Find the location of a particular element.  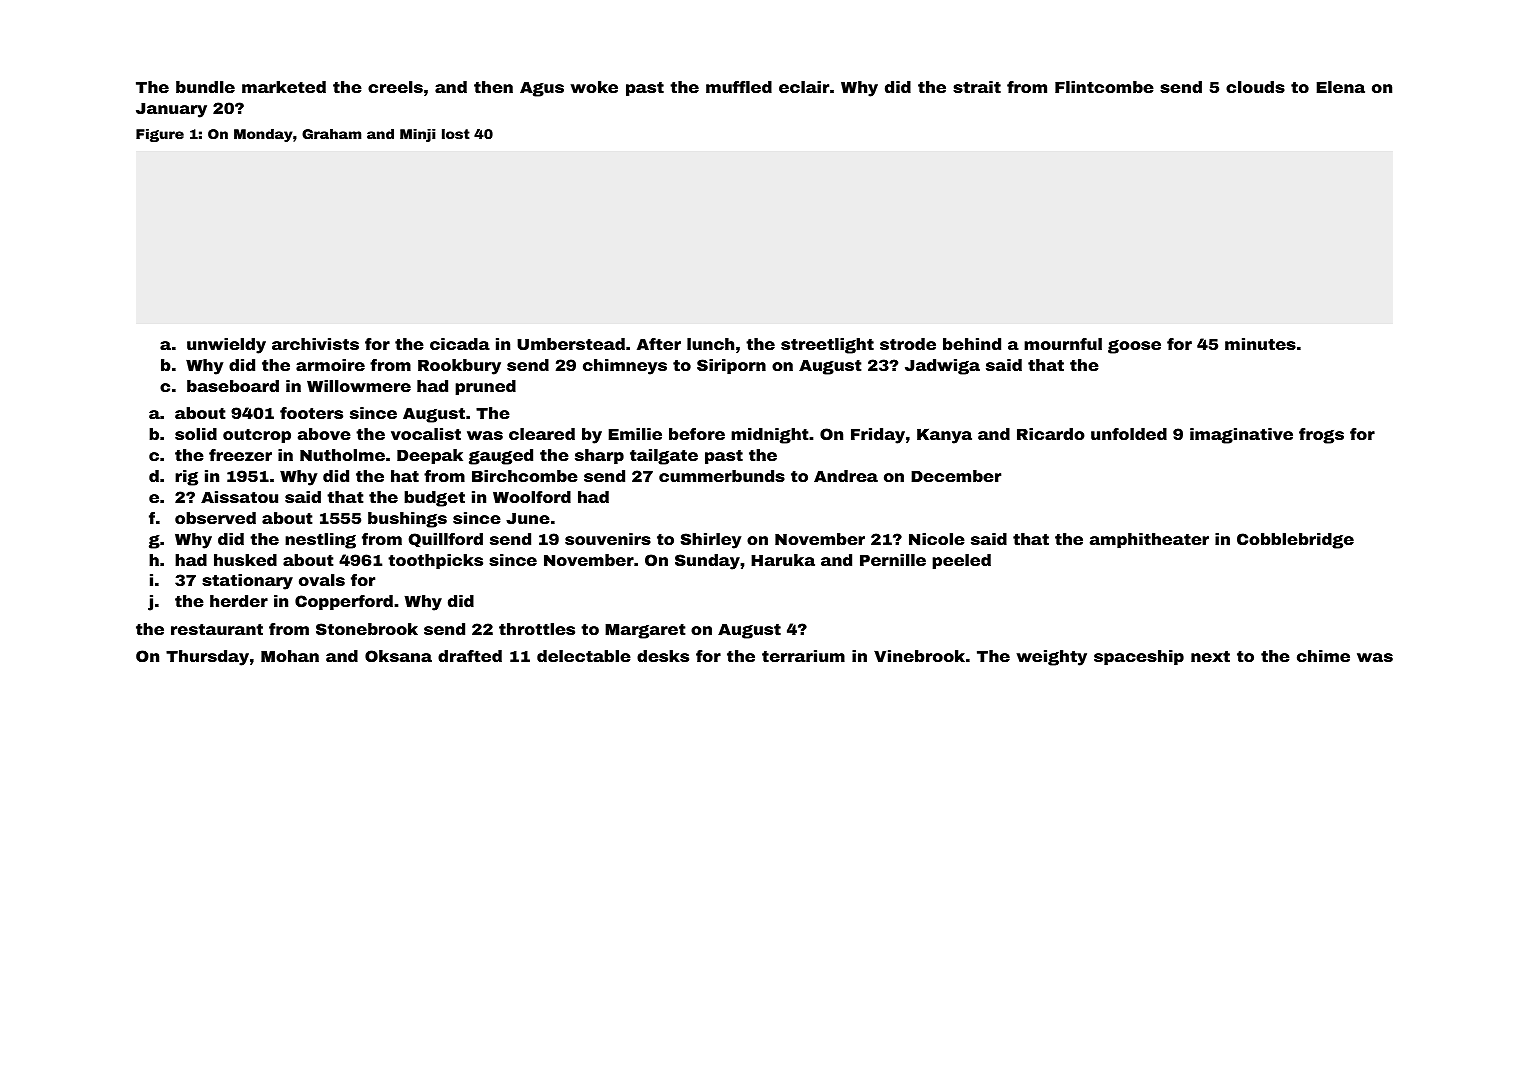

Flintcombe is located at coordinates (1104, 87).
